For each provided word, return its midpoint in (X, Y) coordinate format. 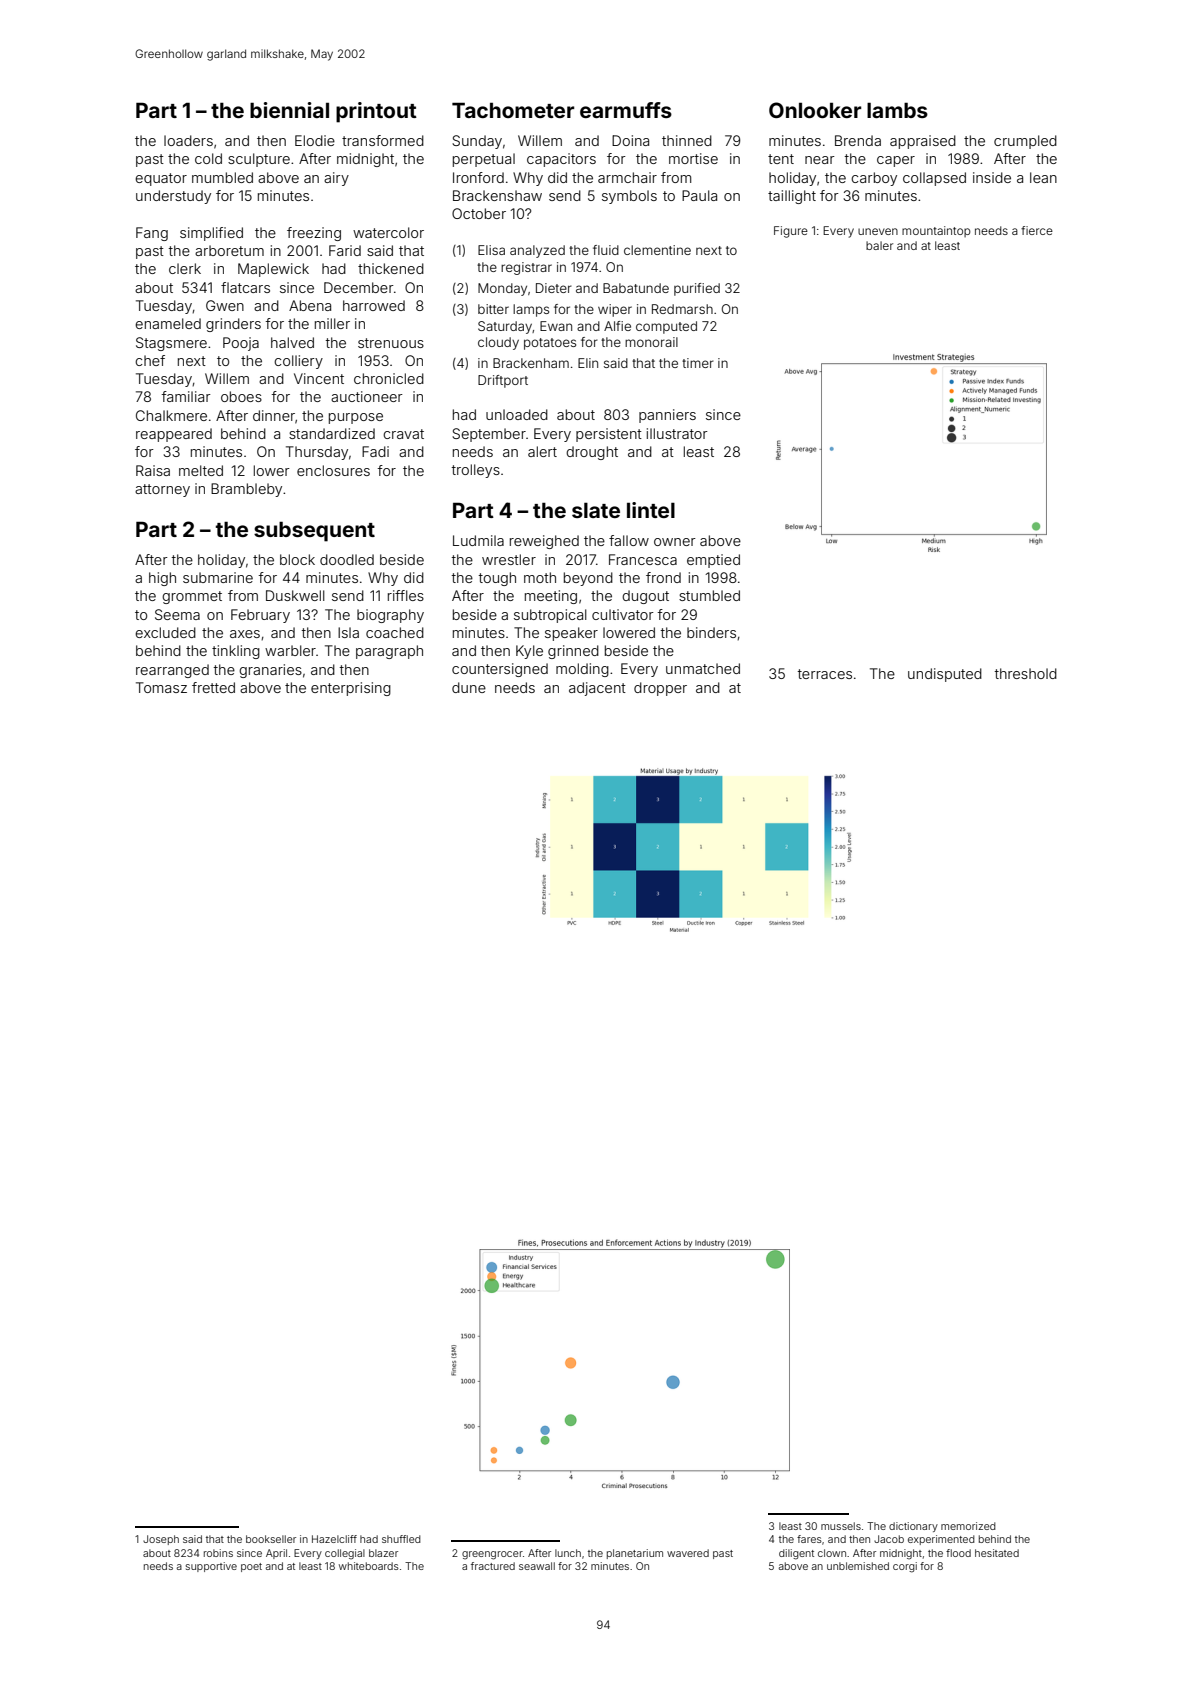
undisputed (945, 675)
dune (469, 687)
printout (376, 112)
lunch (568, 1553)
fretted (213, 687)
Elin (588, 363)
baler (879, 245)
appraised (923, 142)
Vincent (319, 378)
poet (251, 1567)
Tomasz (161, 687)
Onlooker (815, 110)
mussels (841, 1526)
